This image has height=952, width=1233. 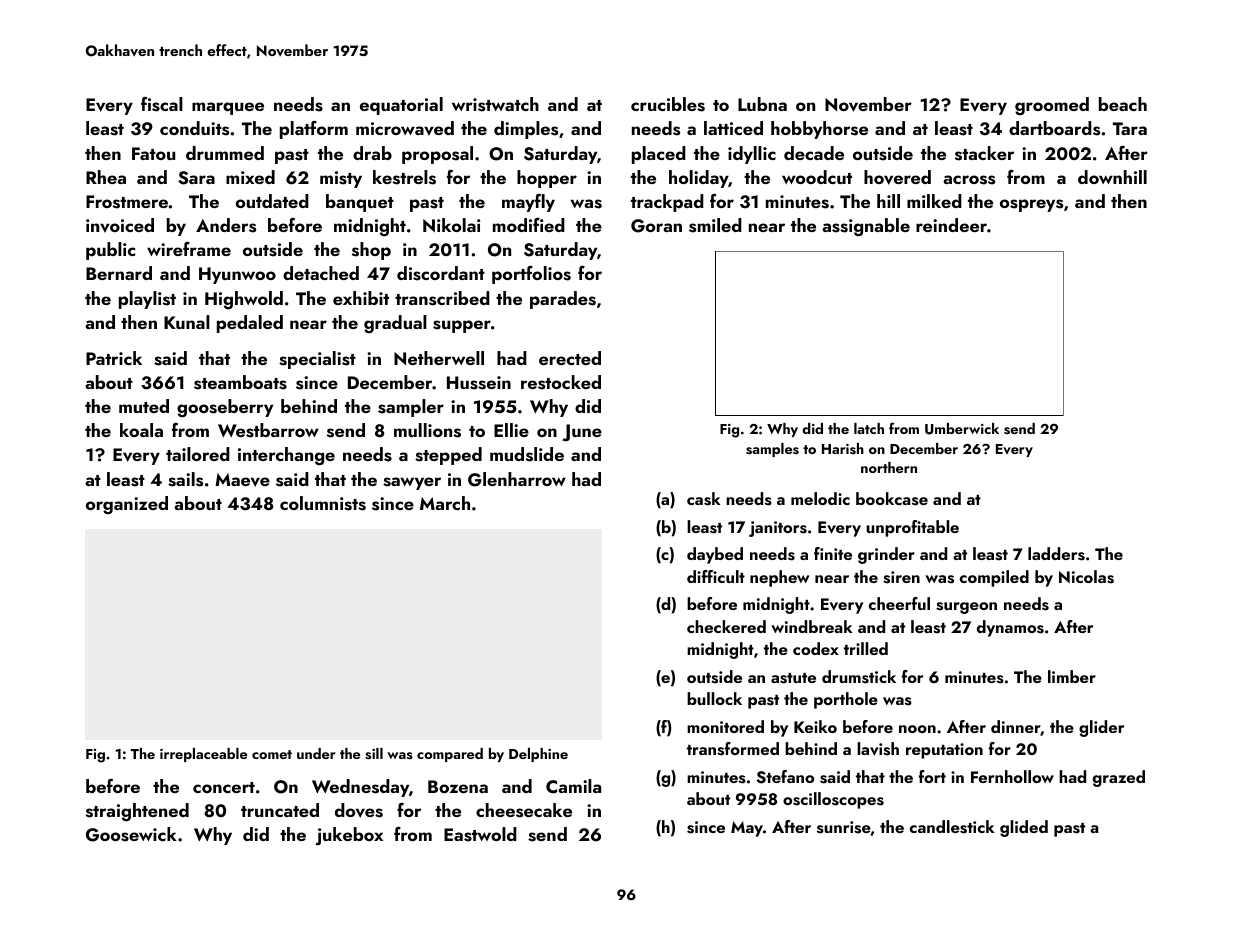 What do you see at coordinates (772, 450) in the image?
I see `samples` at bounding box center [772, 450].
